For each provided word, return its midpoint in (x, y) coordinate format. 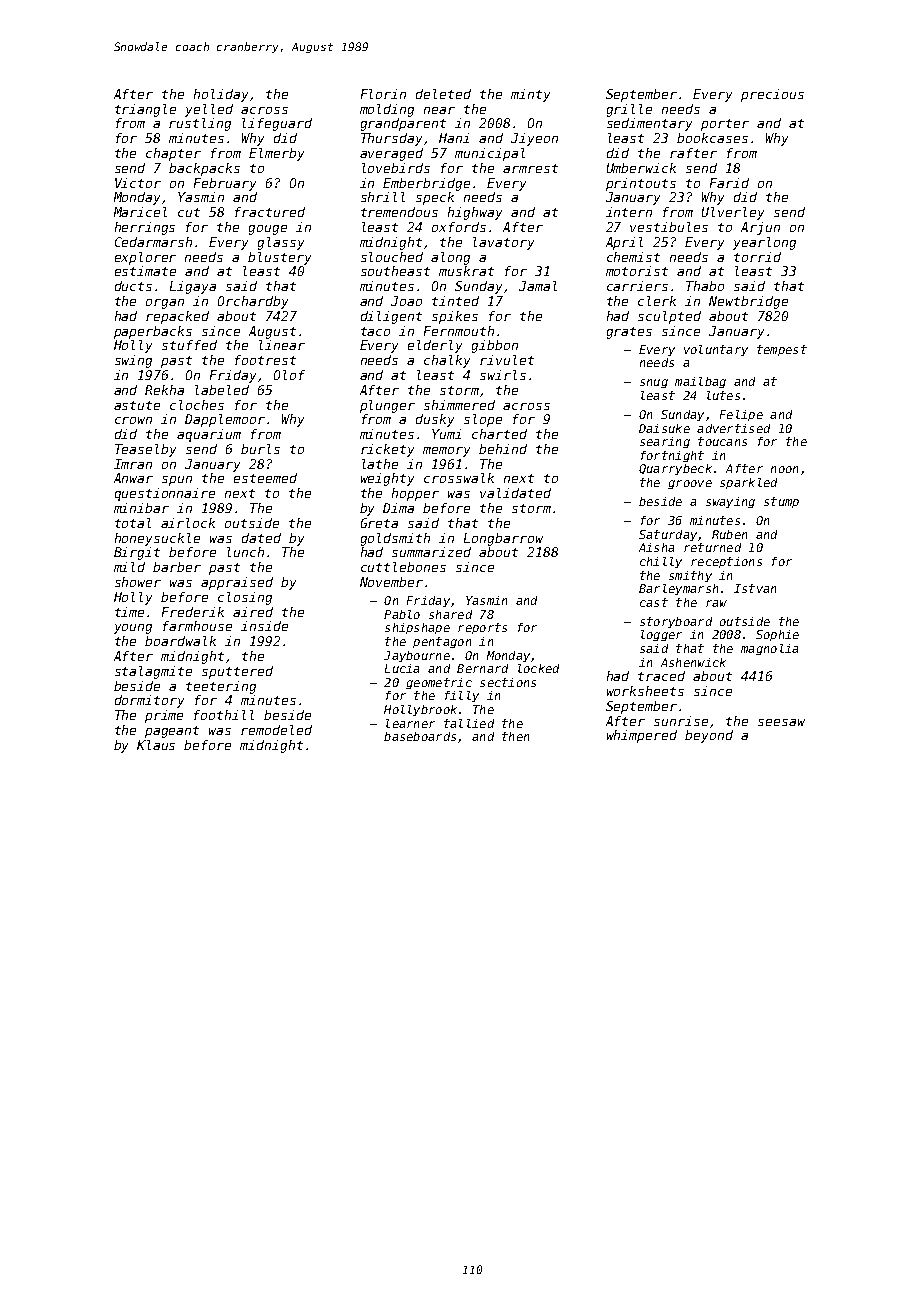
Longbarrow (503, 539)
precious (772, 95)
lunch (245, 552)
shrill (383, 197)
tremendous (399, 212)
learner (410, 723)
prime (164, 716)
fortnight (672, 456)
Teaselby (145, 450)
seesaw (781, 722)
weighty (387, 479)
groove (690, 484)
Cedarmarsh (153, 242)
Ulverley (733, 213)
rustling (200, 124)
